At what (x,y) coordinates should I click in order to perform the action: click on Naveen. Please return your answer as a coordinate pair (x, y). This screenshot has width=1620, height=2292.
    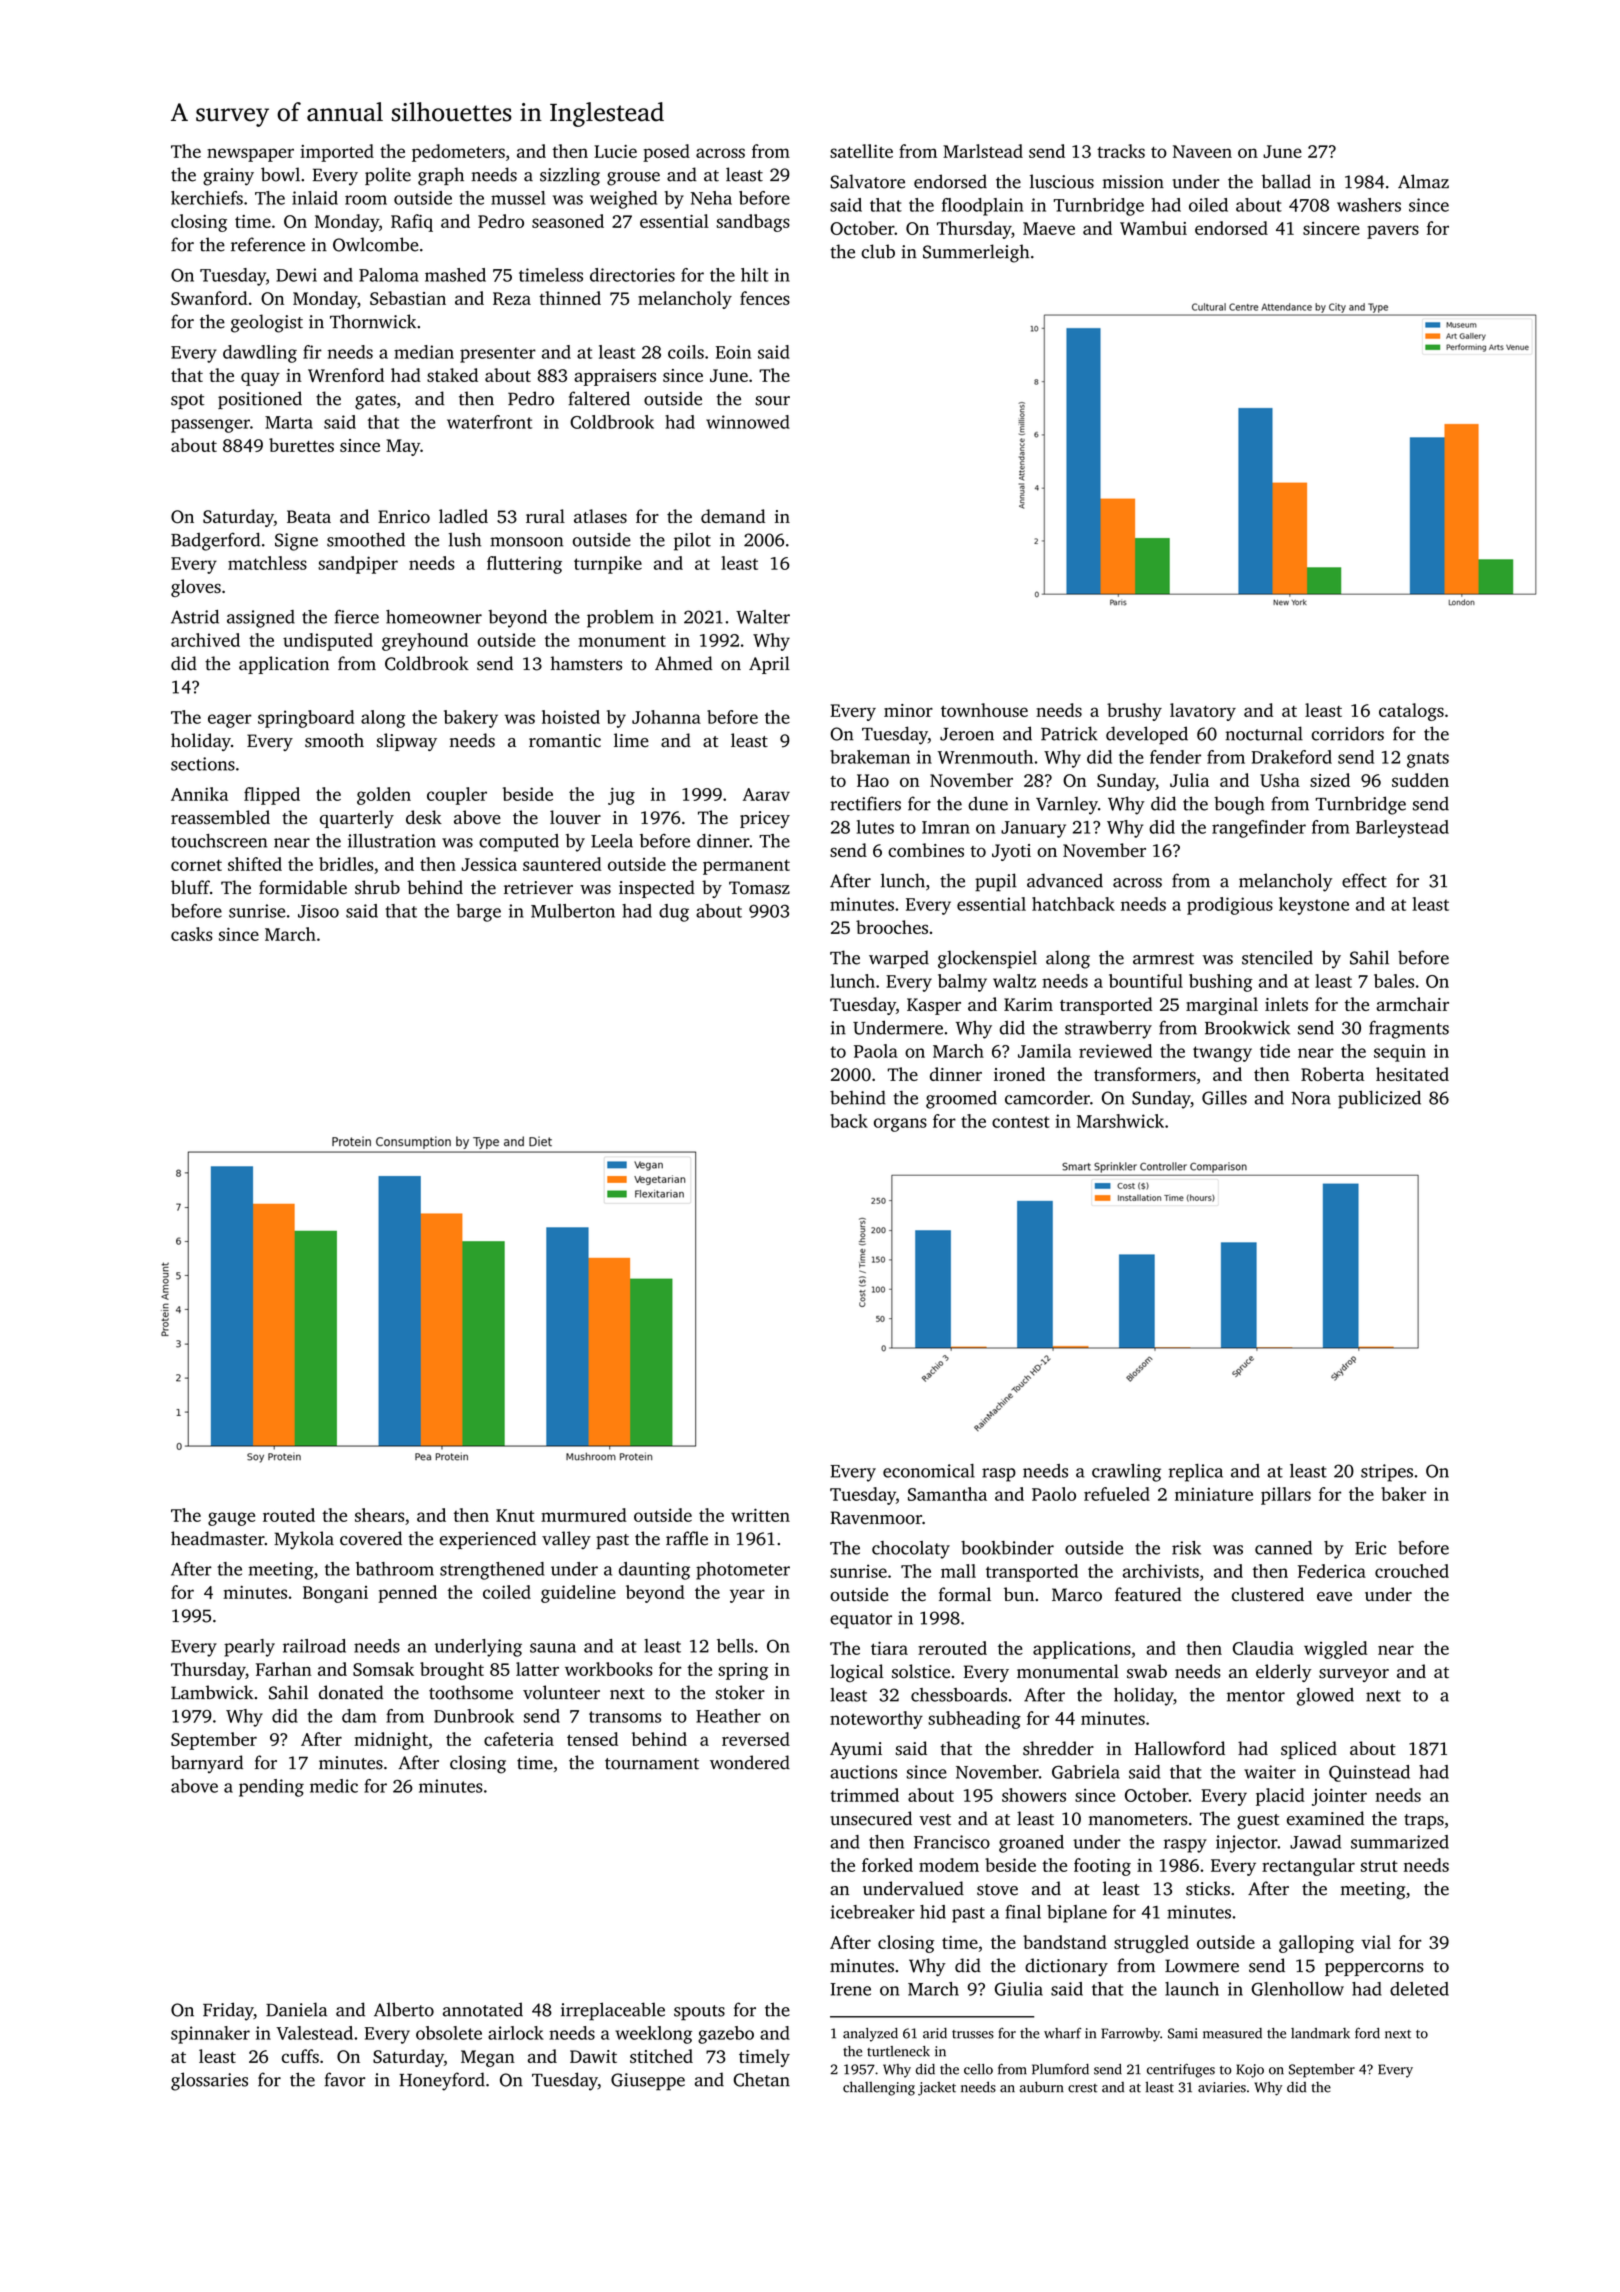
    Looking at the image, I should click on (1202, 151).
